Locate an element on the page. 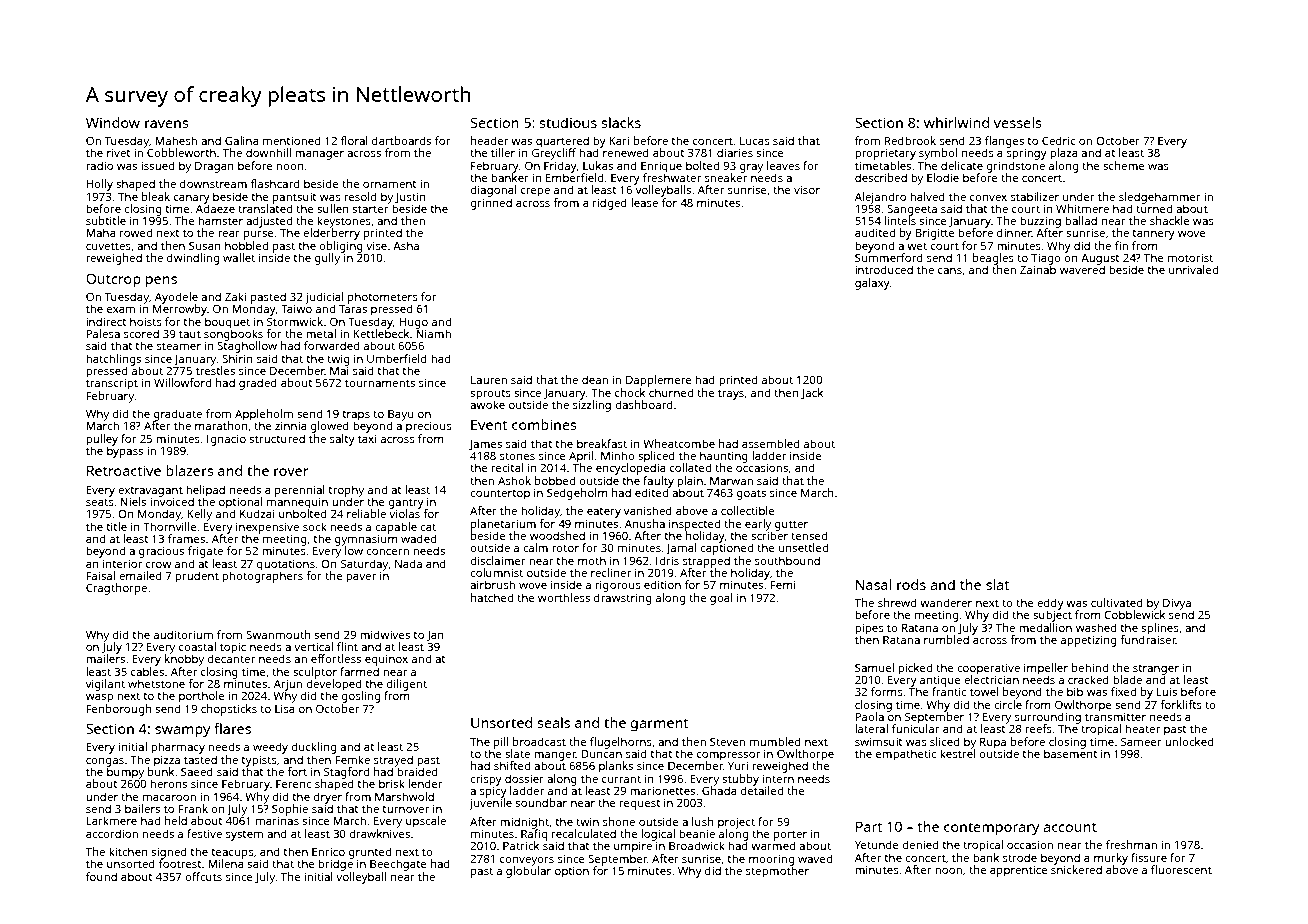 This page has width=1308, height=924. seals is located at coordinates (553, 722).
